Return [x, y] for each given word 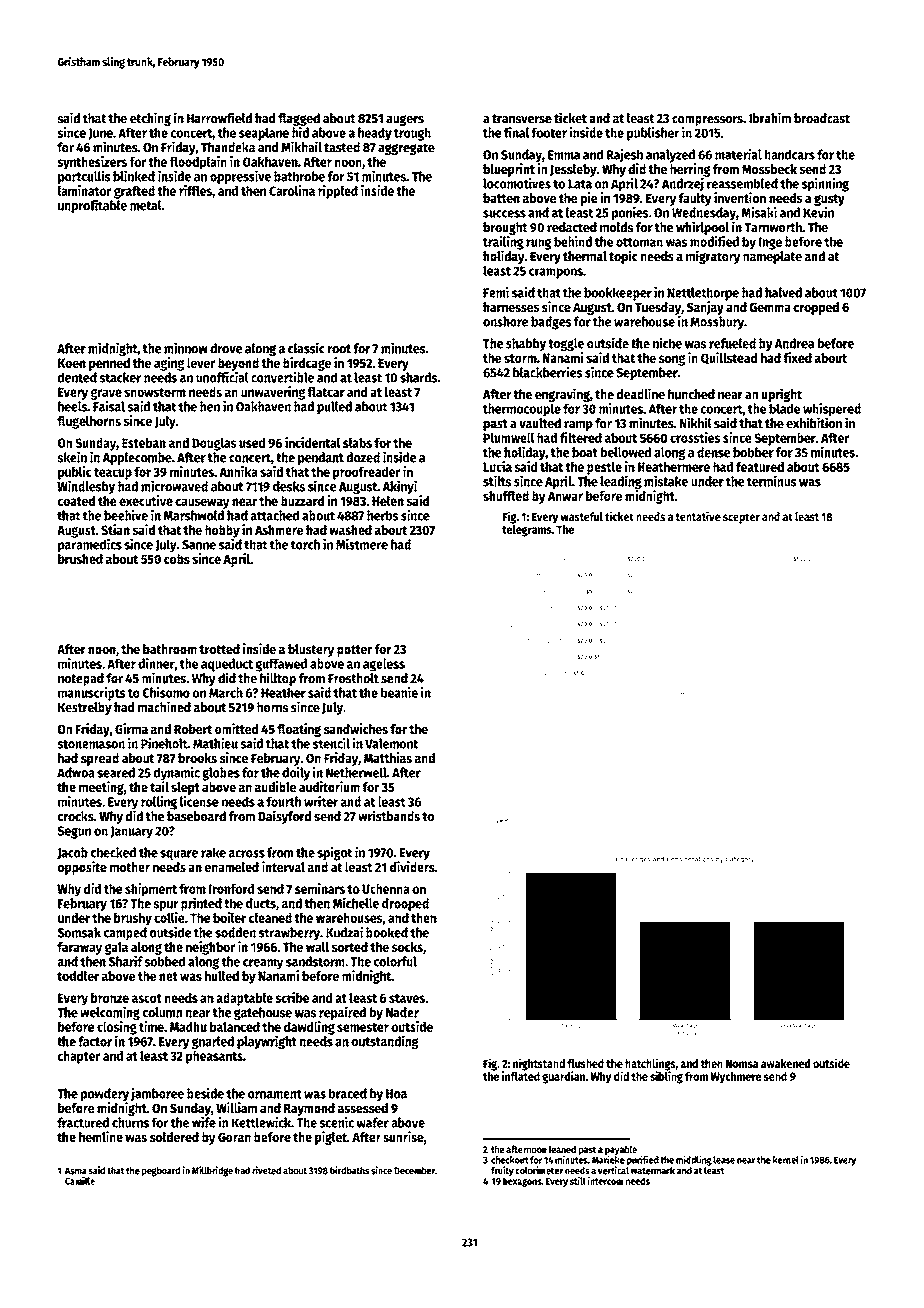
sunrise [403, 1136]
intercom [605, 1181]
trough [412, 134]
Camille [80, 1181]
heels [72, 406]
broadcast [822, 118]
